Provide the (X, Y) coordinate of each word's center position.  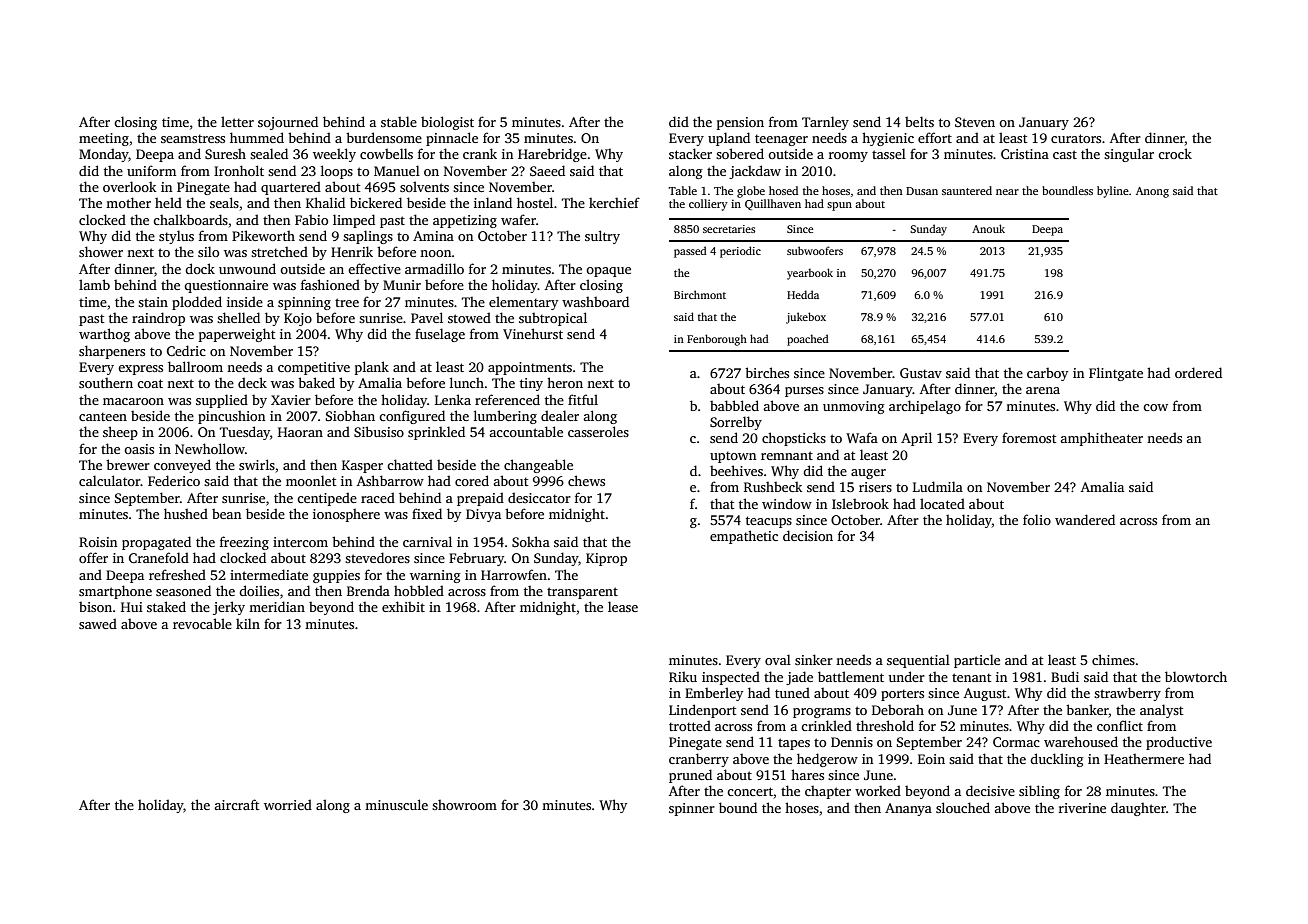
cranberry (699, 760)
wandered (1085, 519)
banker (1087, 709)
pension (740, 123)
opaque (608, 272)
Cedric (186, 350)
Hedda (803, 294)
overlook (129, 186)
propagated (156, 543)
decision (808, 535)
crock (1175, 153)
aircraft (236, 804)
